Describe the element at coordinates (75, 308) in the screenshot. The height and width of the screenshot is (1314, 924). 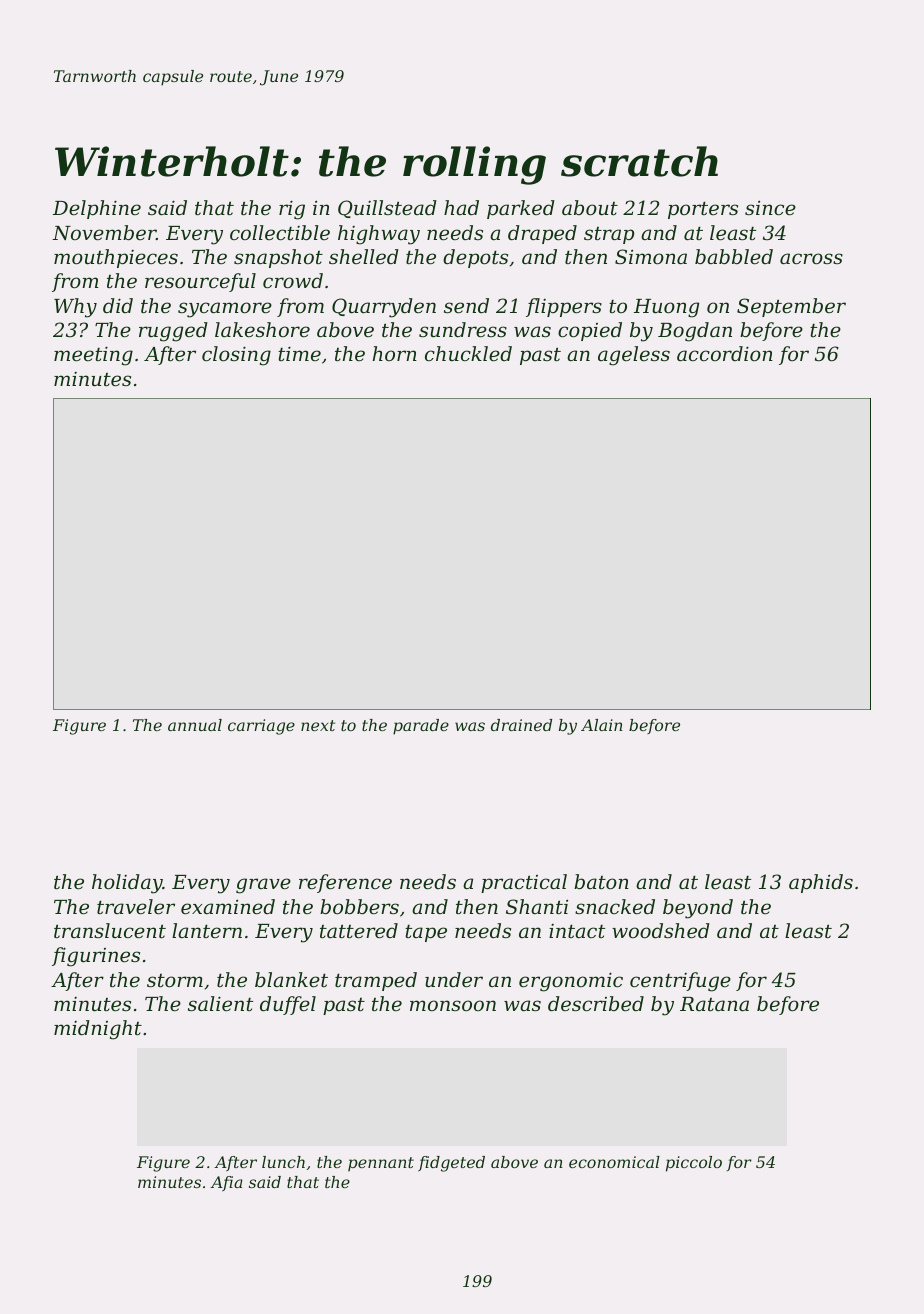
I see `Why` at that location.
